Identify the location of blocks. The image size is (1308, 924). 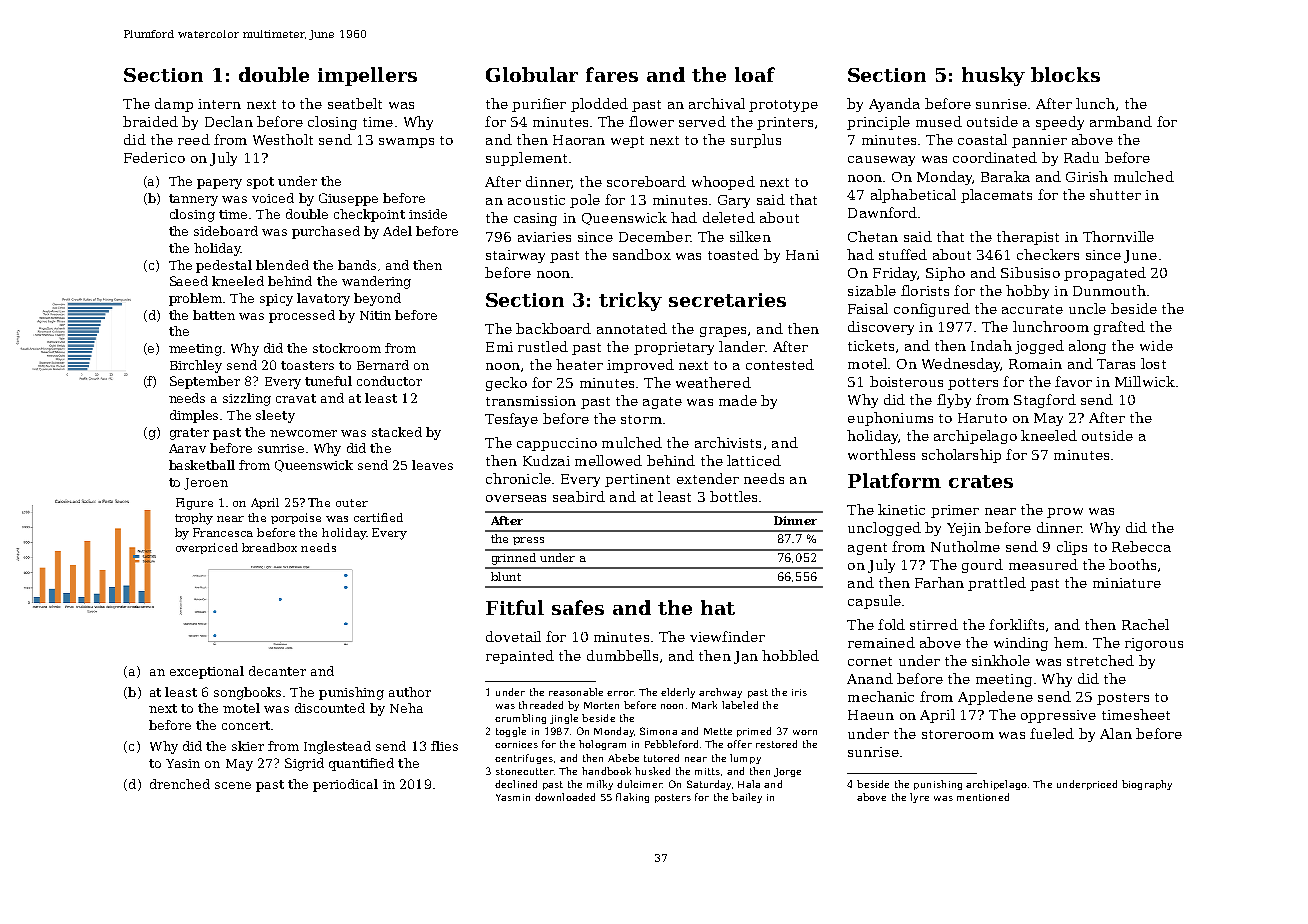
(1065, 74).
